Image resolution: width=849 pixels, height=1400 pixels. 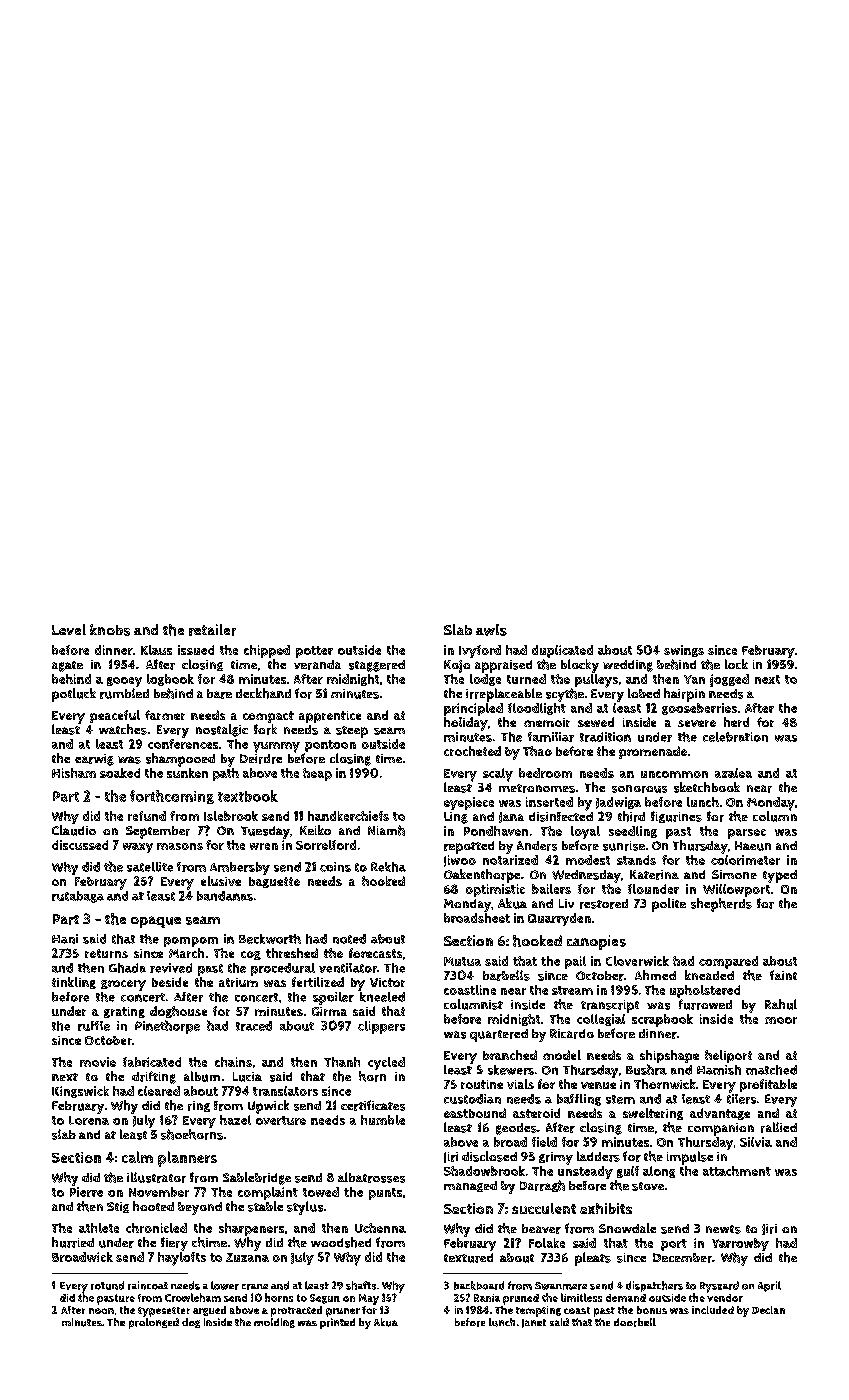 What do you see at coordinates (254, 1026) in the image?
I see `traced` at bounding box center [254, 1026].
